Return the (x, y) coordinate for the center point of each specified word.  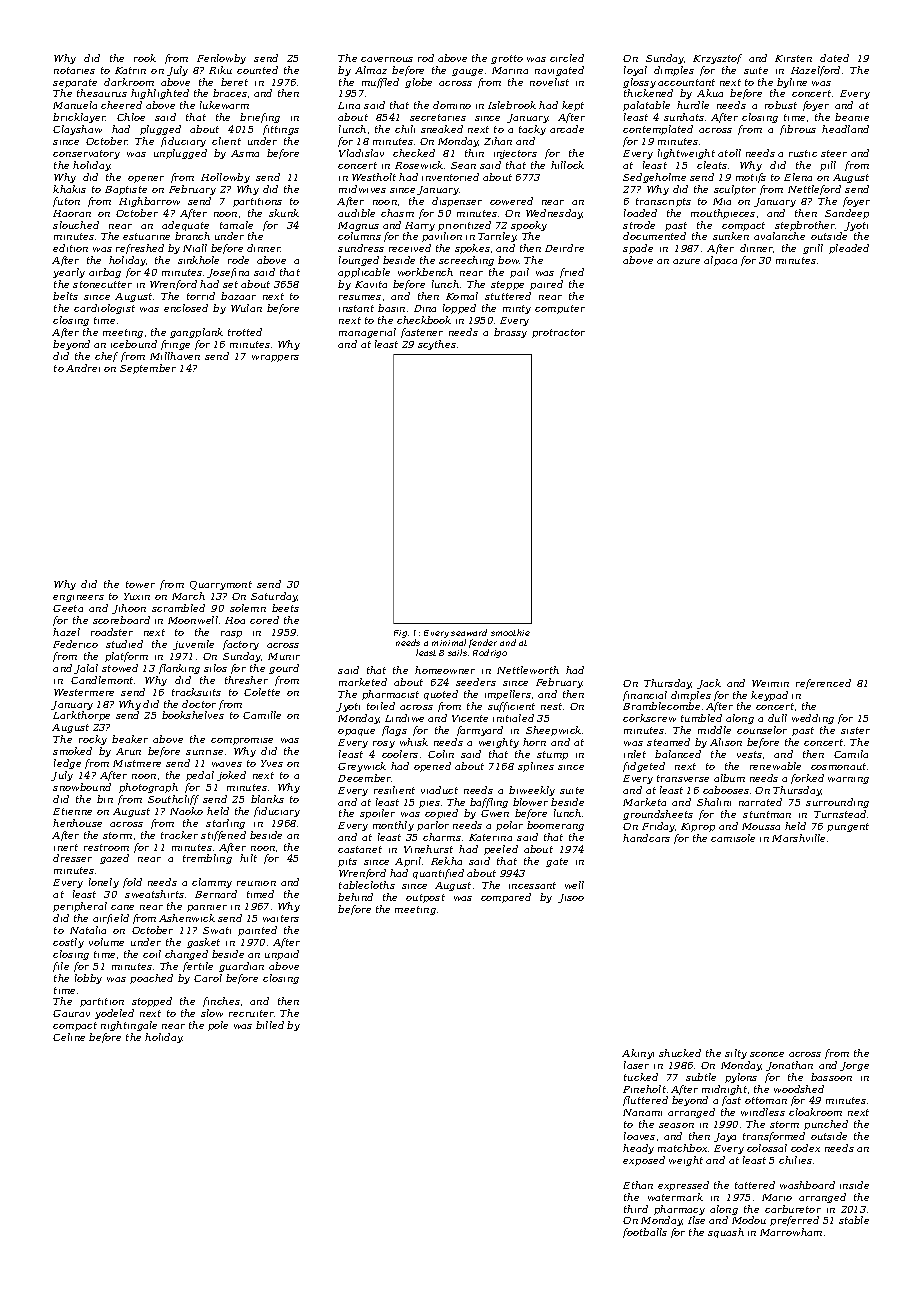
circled (567, 58)
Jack (709, 684)
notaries (74, 70)
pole (218, 1026)
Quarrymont (221, 585)
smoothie (510, 632)
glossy (639, 83)
